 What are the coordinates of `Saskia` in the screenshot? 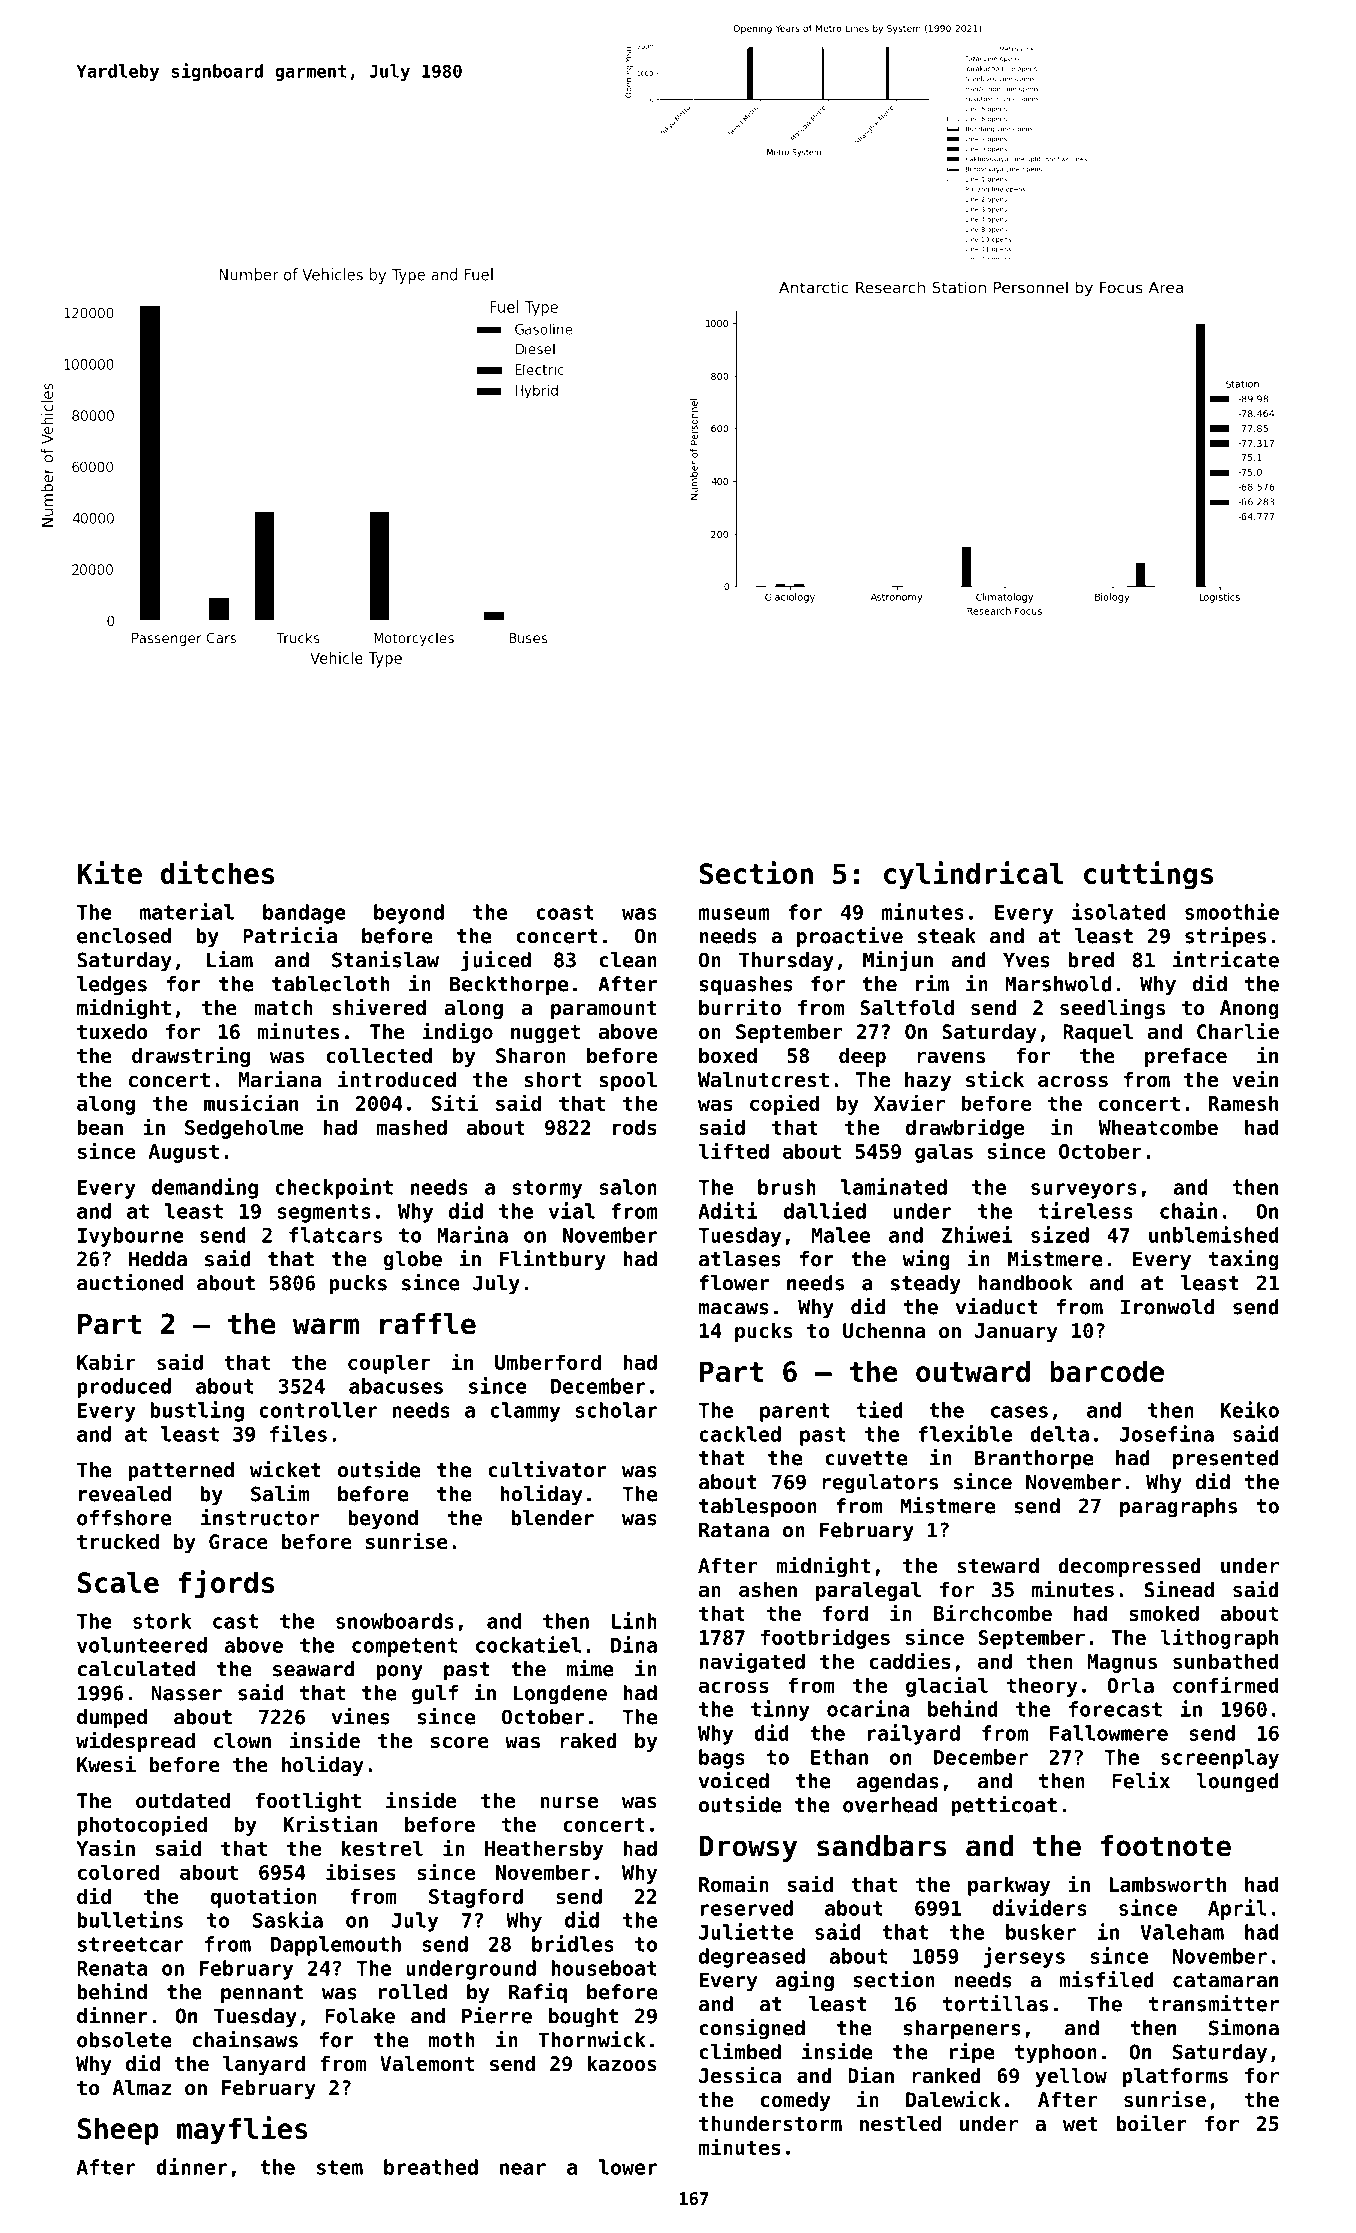 It's located at (288, 1919).
